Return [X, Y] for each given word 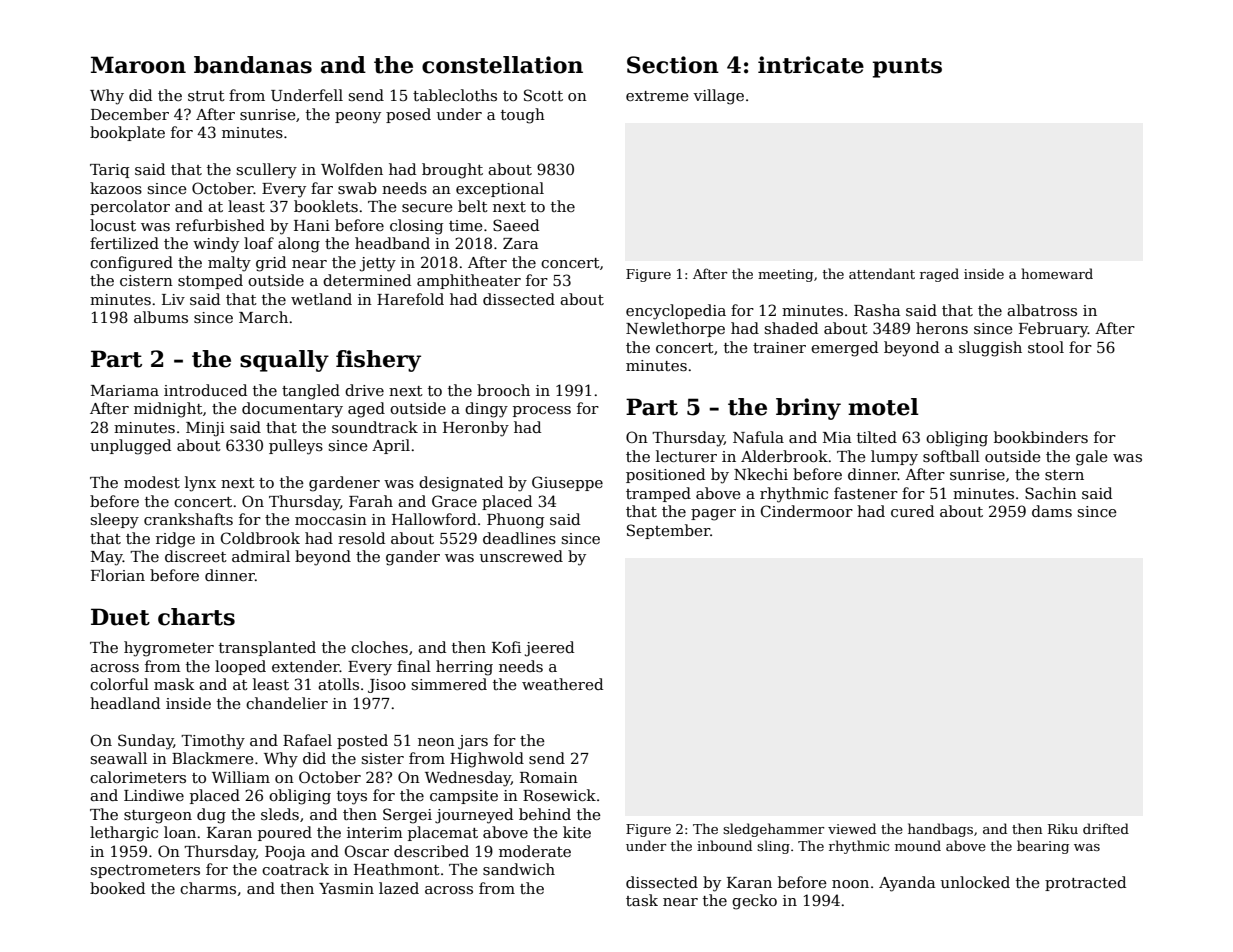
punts [907, 68]
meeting [785, 275]
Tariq [109, 171]
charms [208, 888]
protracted [1085, 883]
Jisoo [387, 686]
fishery [378, 361]
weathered [562, 684]
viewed [852, 828]
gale [1092, 458]
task [642, 900]
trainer [779, 347]
